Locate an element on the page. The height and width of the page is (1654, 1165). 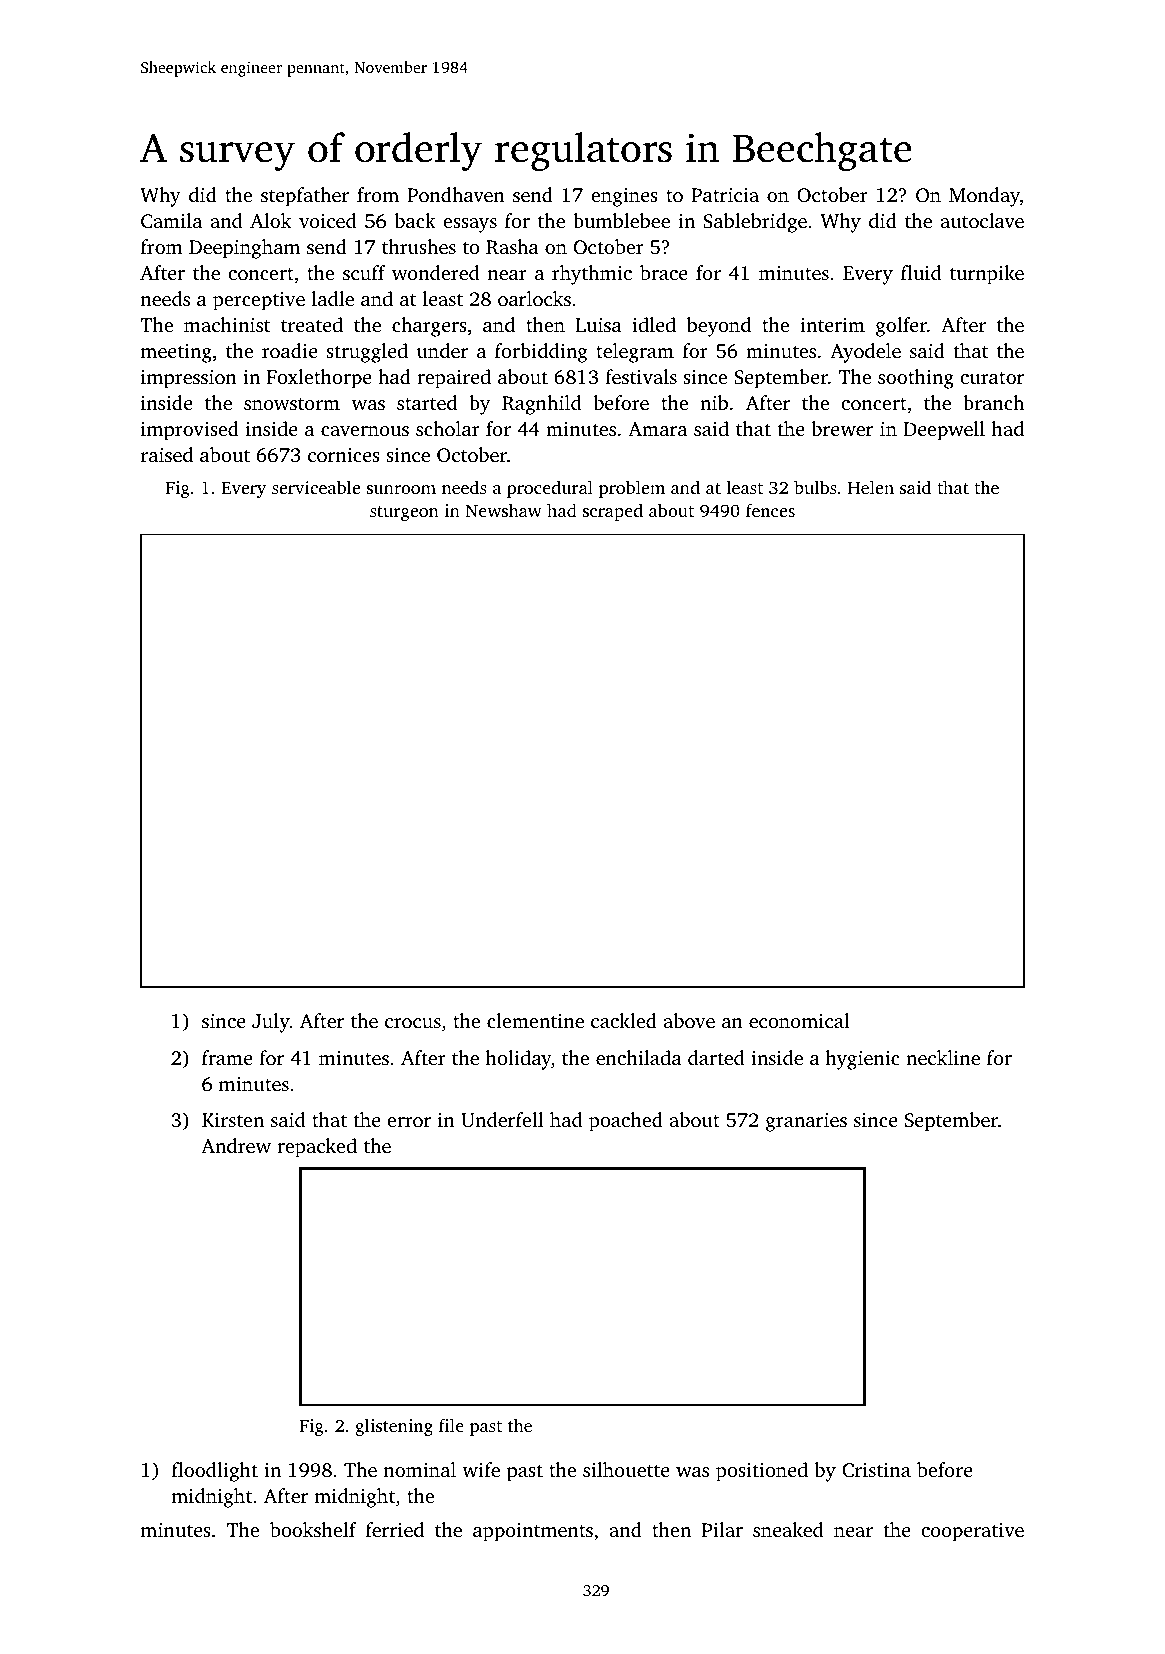
economical is located at coordinates (799, 1020).
